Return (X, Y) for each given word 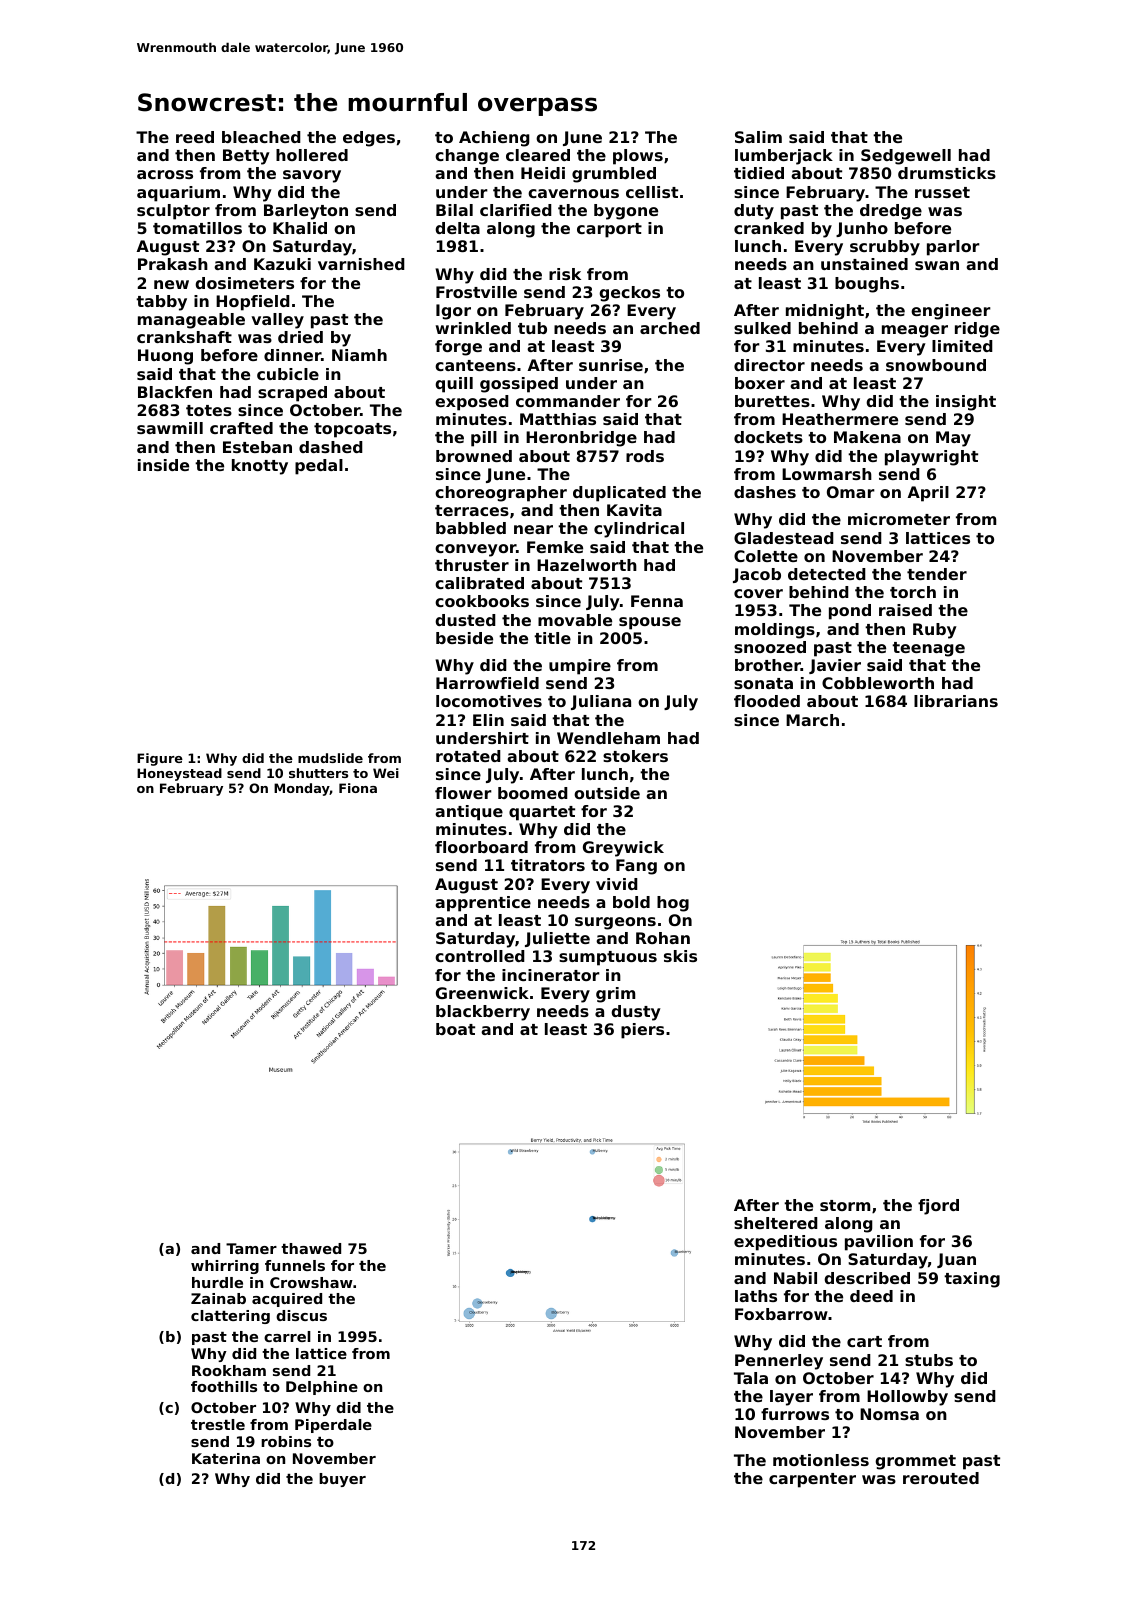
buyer (342, 1480)
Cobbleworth (878, 683)
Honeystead (179, 774)
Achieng (494, 139)
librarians (956, 701)
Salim (758, 137)
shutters (318, 773)
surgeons (615, 923)
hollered (312, 155)
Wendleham (608, 738)
